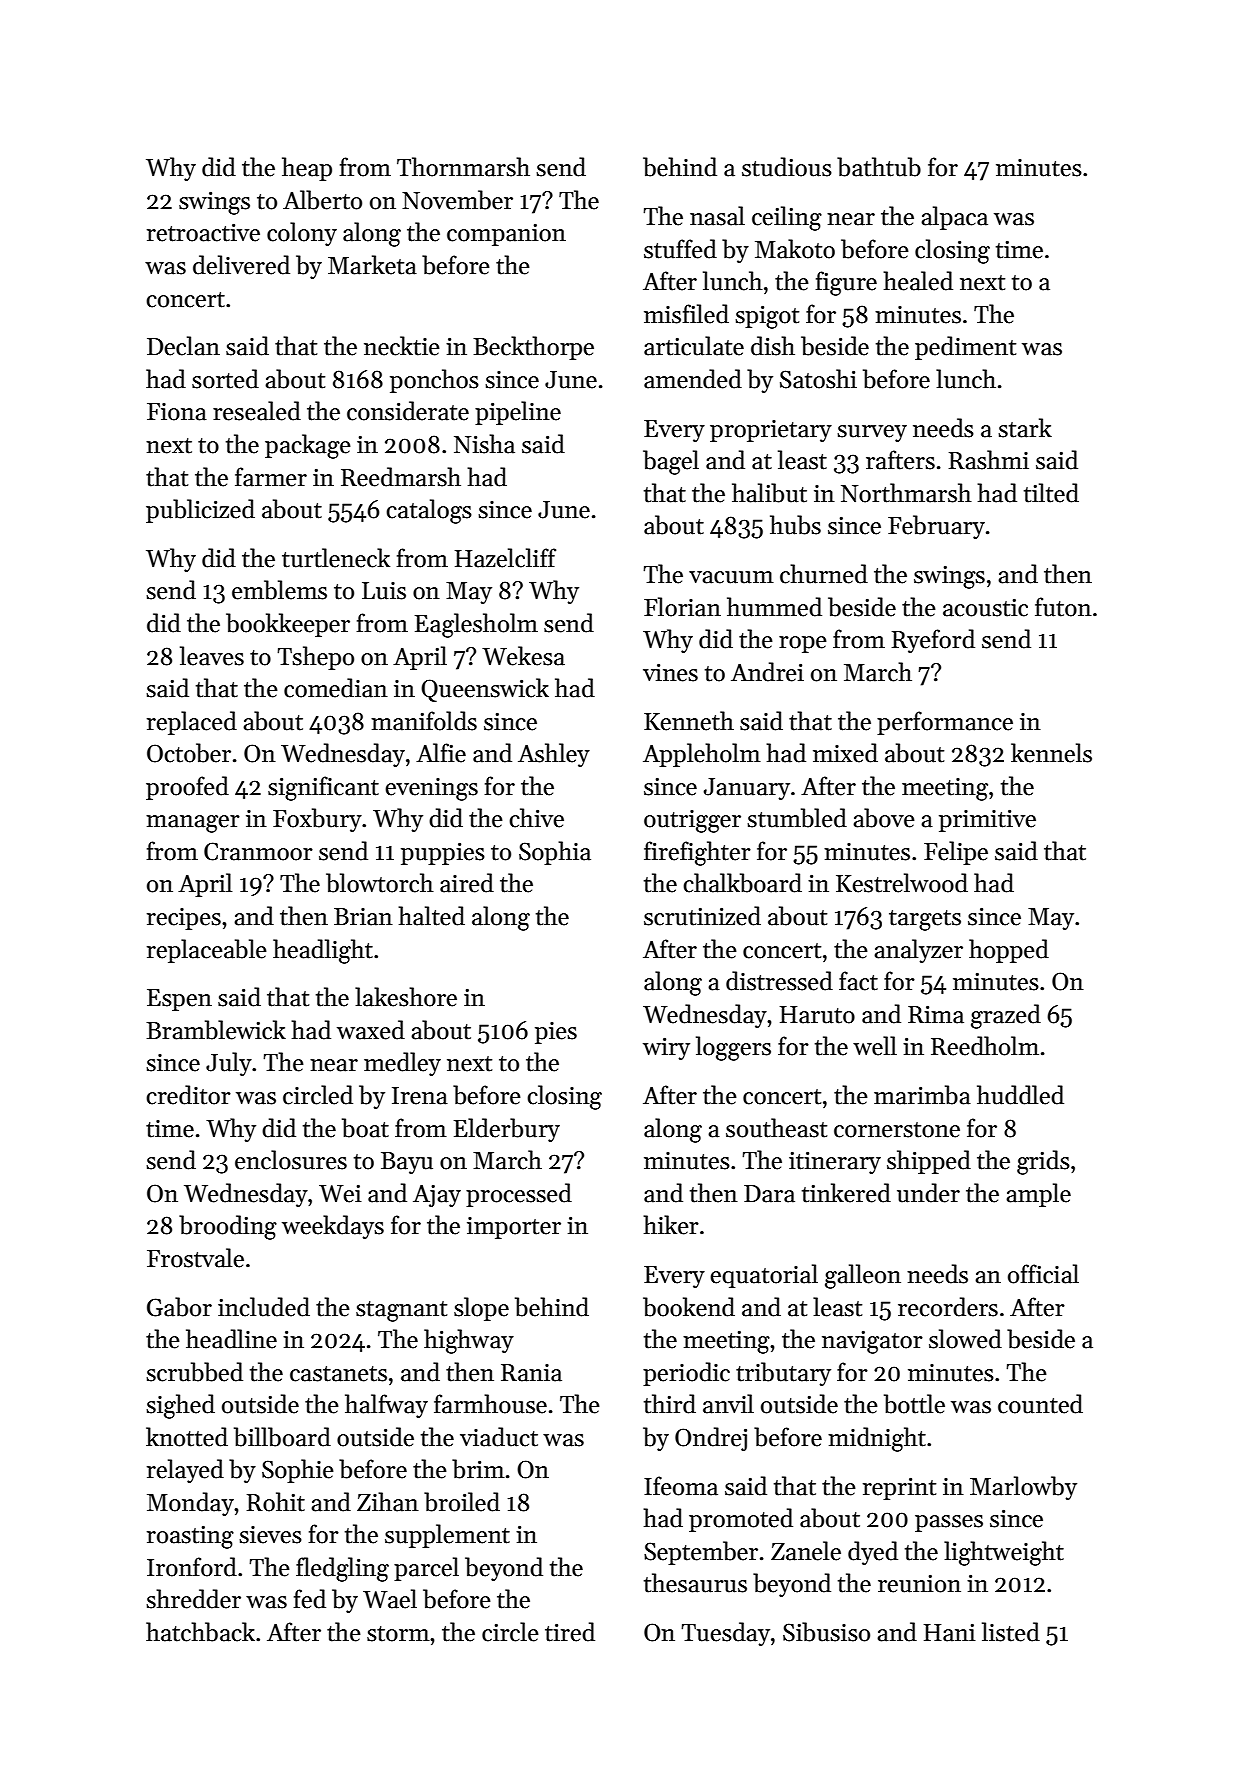  Describe the element at coordinates (731, 577) in the screenshot. I see `vacuum` at that location.
